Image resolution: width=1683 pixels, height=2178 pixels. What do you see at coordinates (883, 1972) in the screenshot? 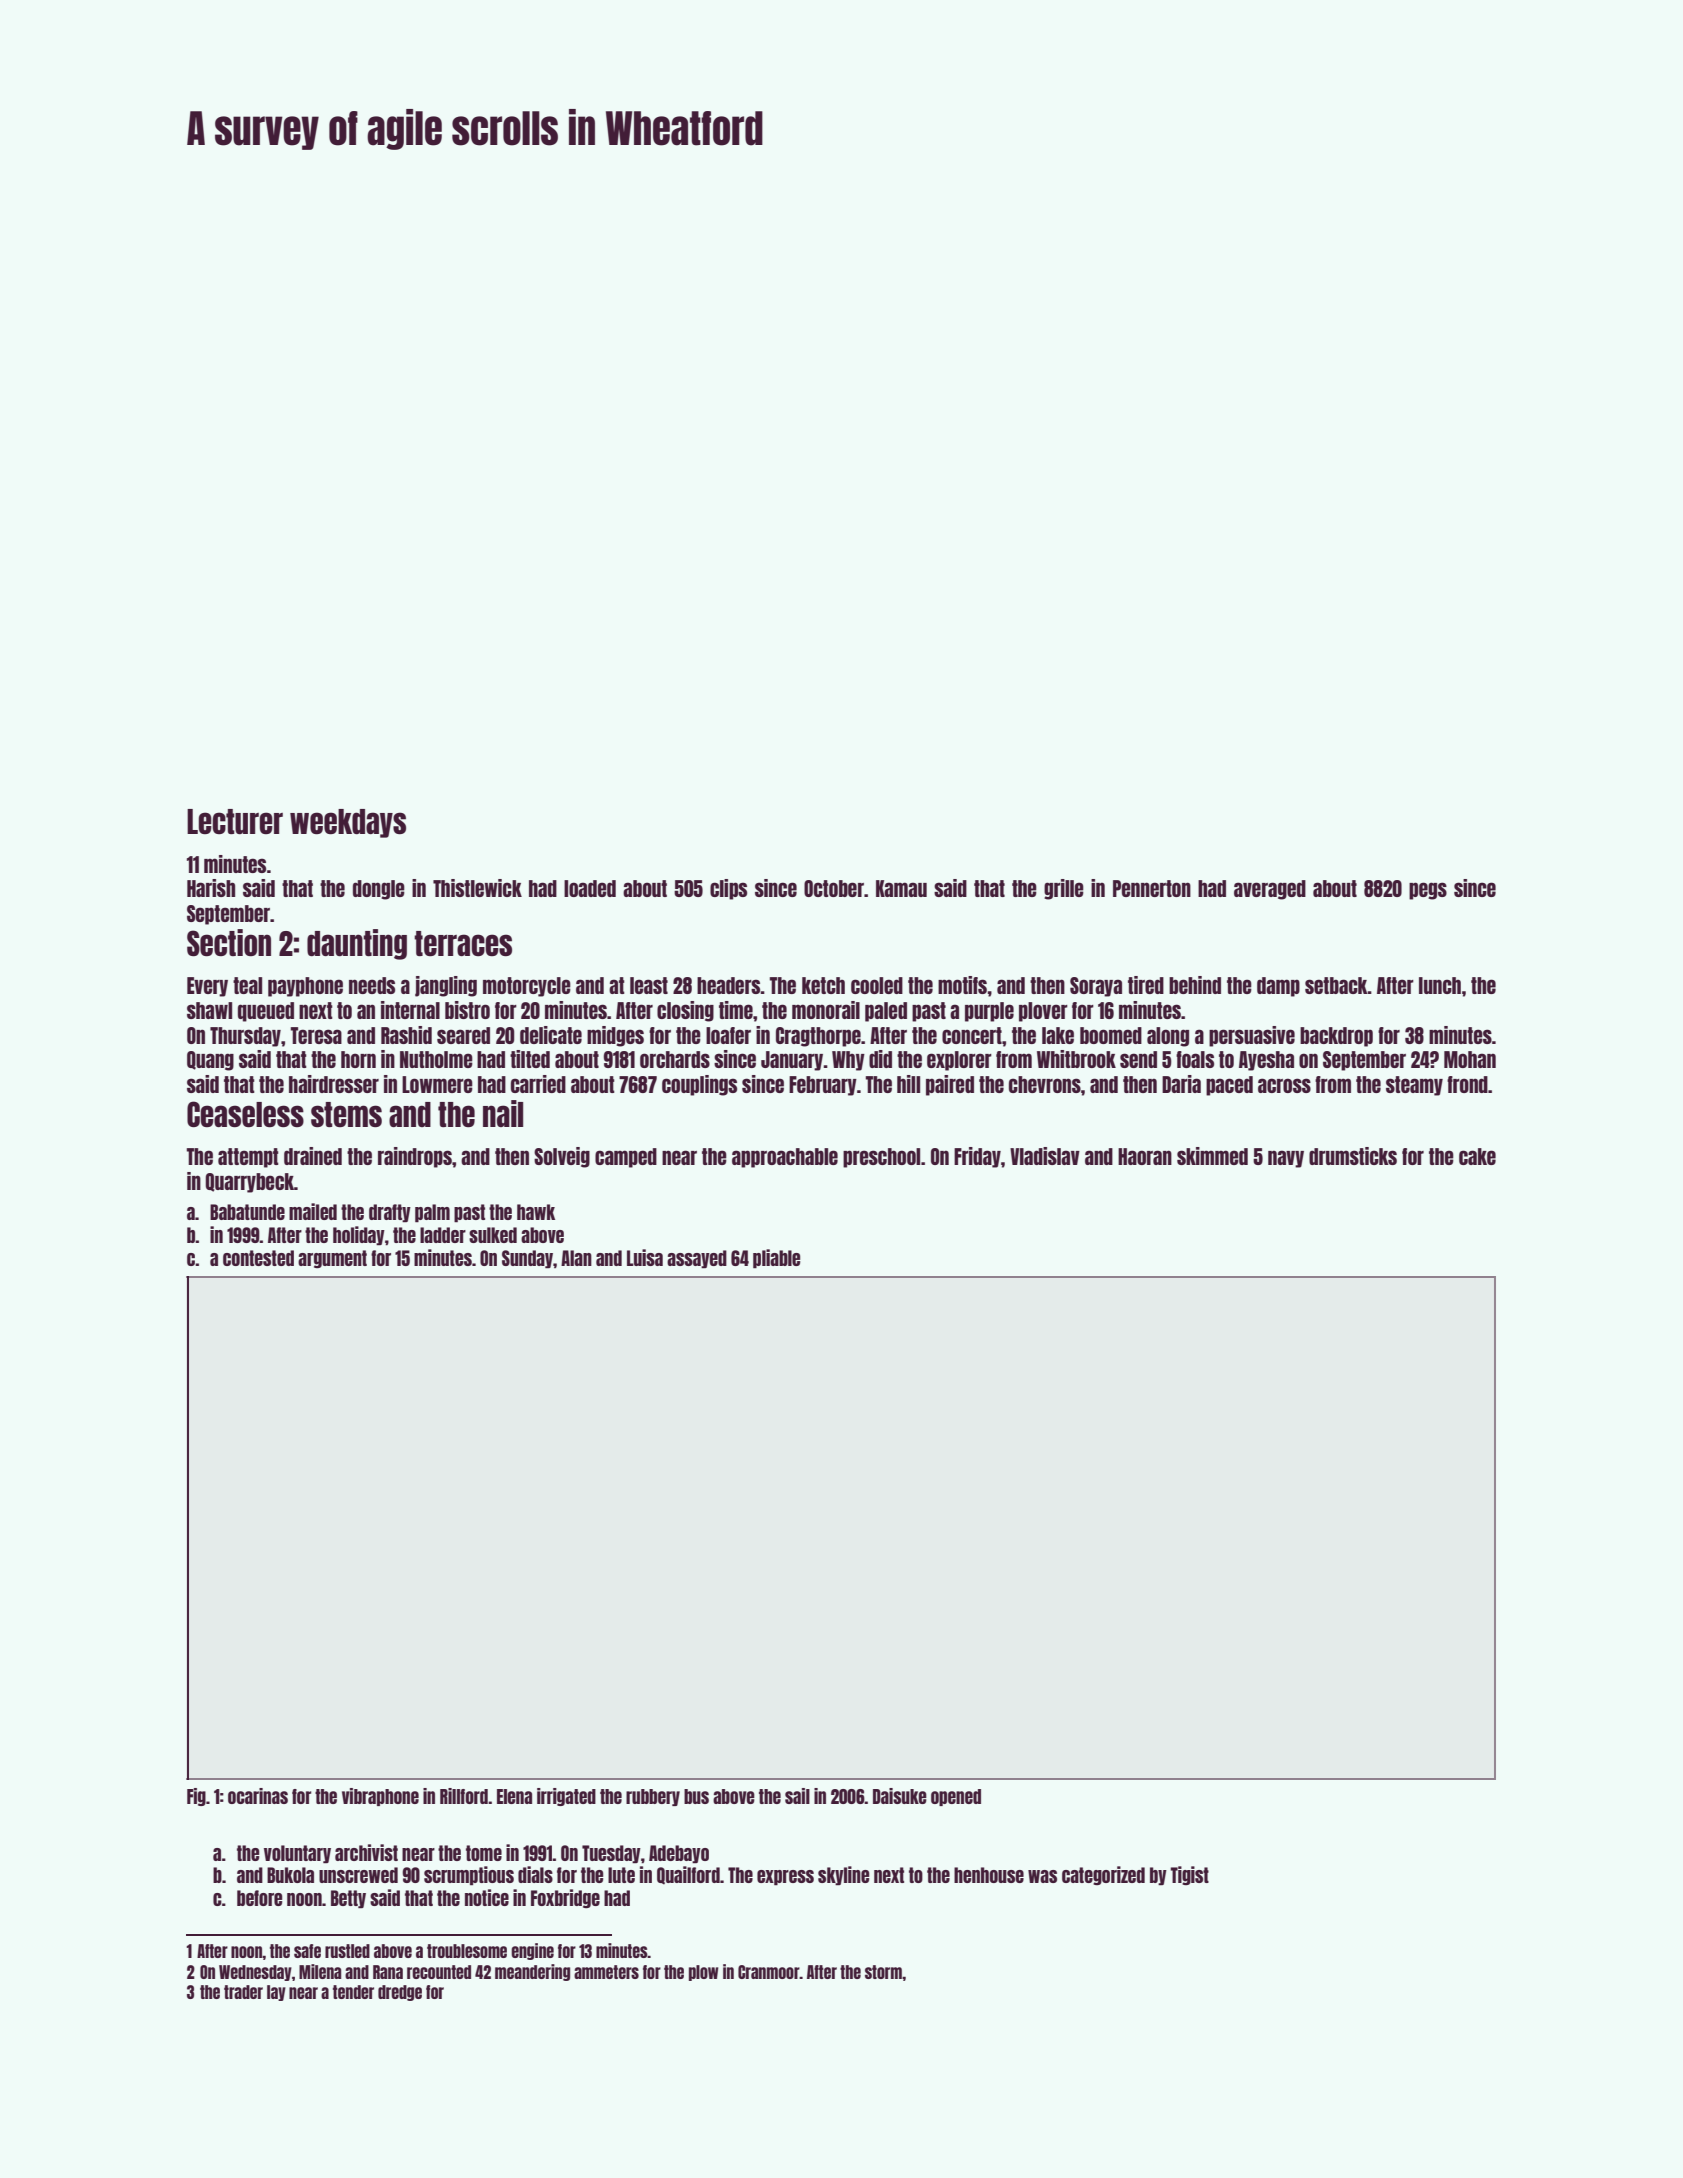
I see `storm` at bounding box center [883, 1972].
